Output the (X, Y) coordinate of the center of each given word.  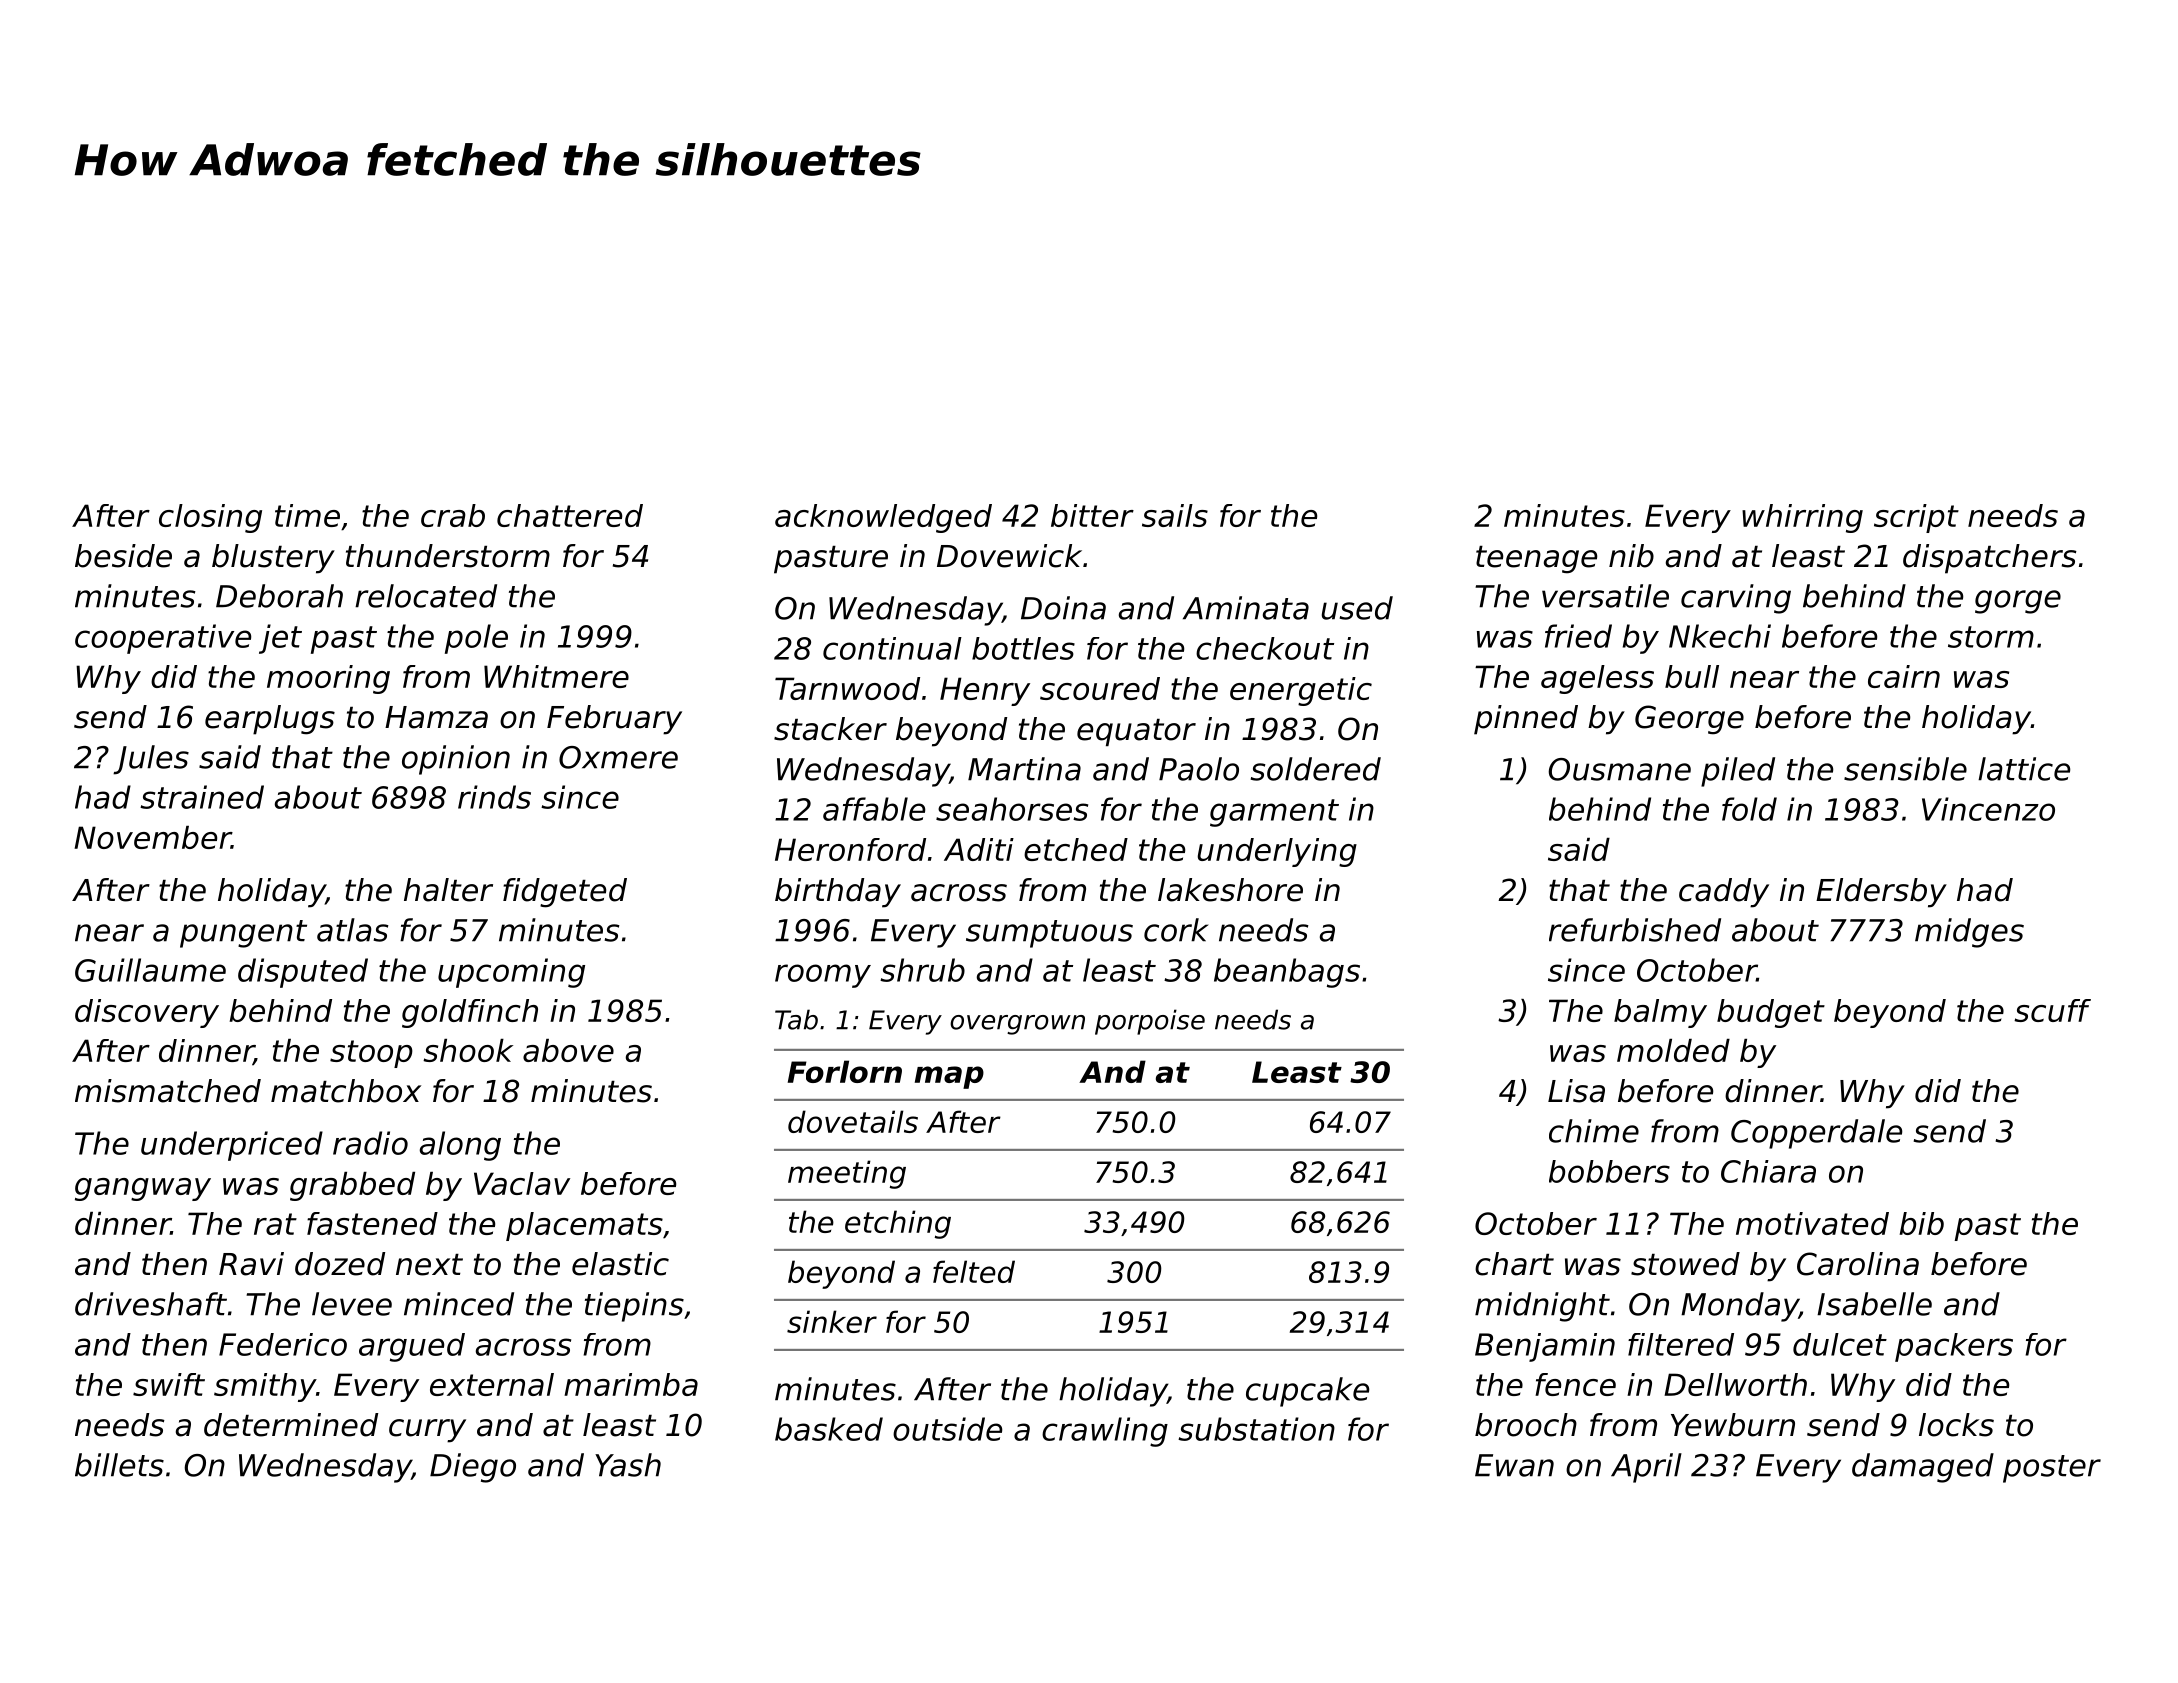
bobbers (1609, 1171)
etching (898, 1224)
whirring (1802, 518)
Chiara (1768, 1171)
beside (123, 556)
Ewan (1514, 1465)
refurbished (1635, 930)
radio (370, 1143)
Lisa (1576, 1091)
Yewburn (1733, 1425)
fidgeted (565, 893)
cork (1176, 930)
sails (1175, 515)
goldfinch (470, 1013)
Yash (628, 1465)
